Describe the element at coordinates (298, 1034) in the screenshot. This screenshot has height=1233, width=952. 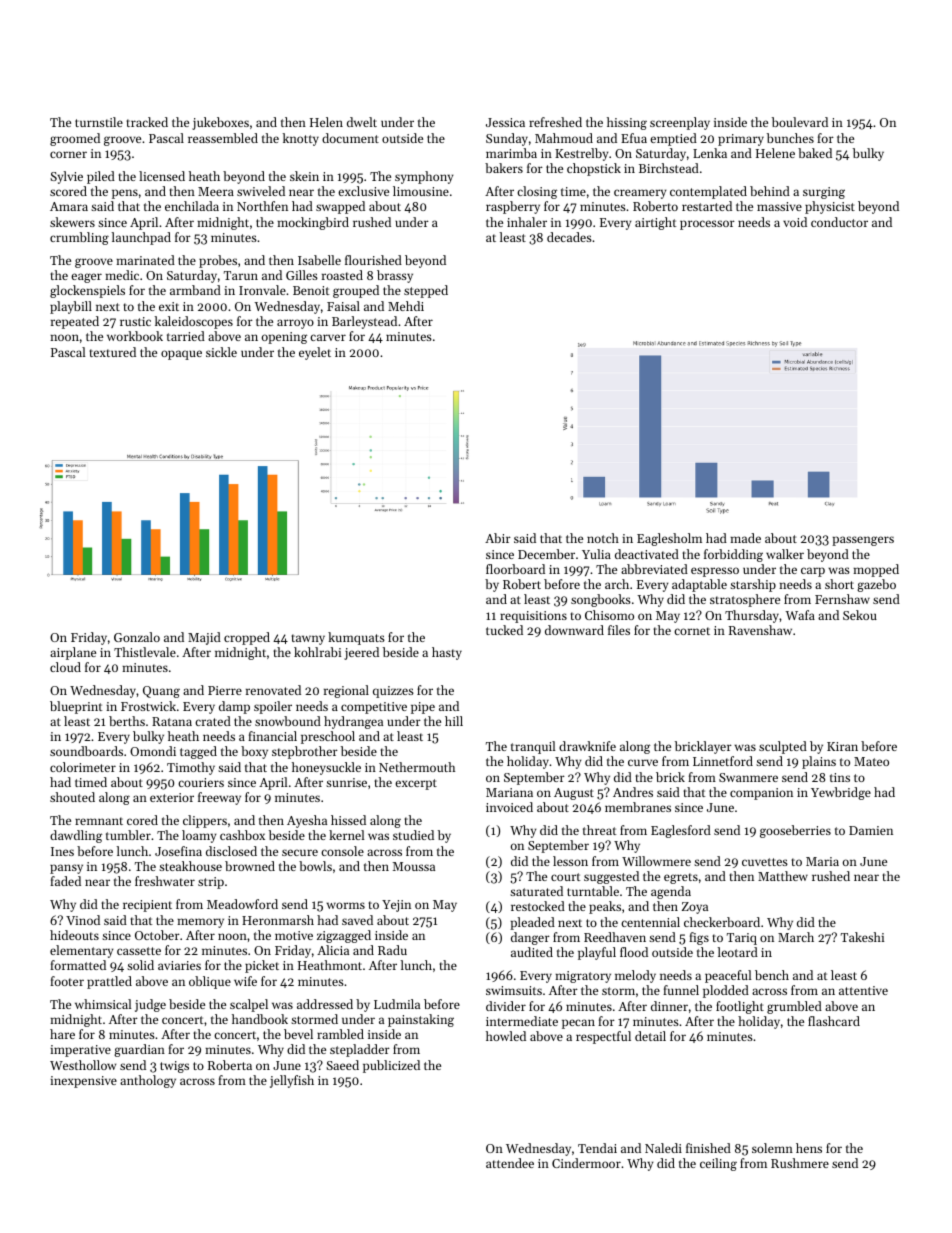
I see `bevel` at that location.
